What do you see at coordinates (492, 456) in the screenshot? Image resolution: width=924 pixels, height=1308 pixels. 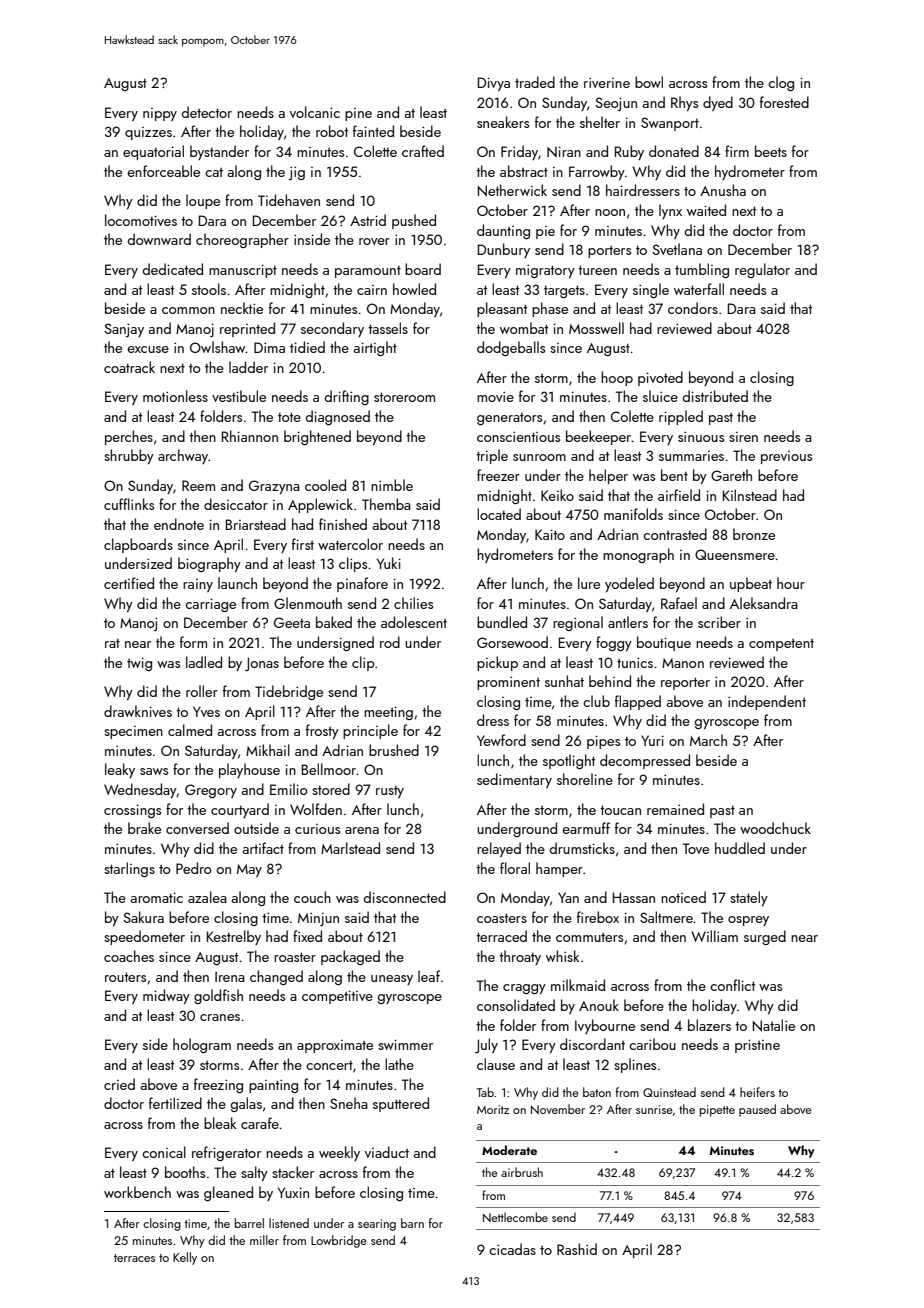 I see `triple` at bounding box center [492, 456].
